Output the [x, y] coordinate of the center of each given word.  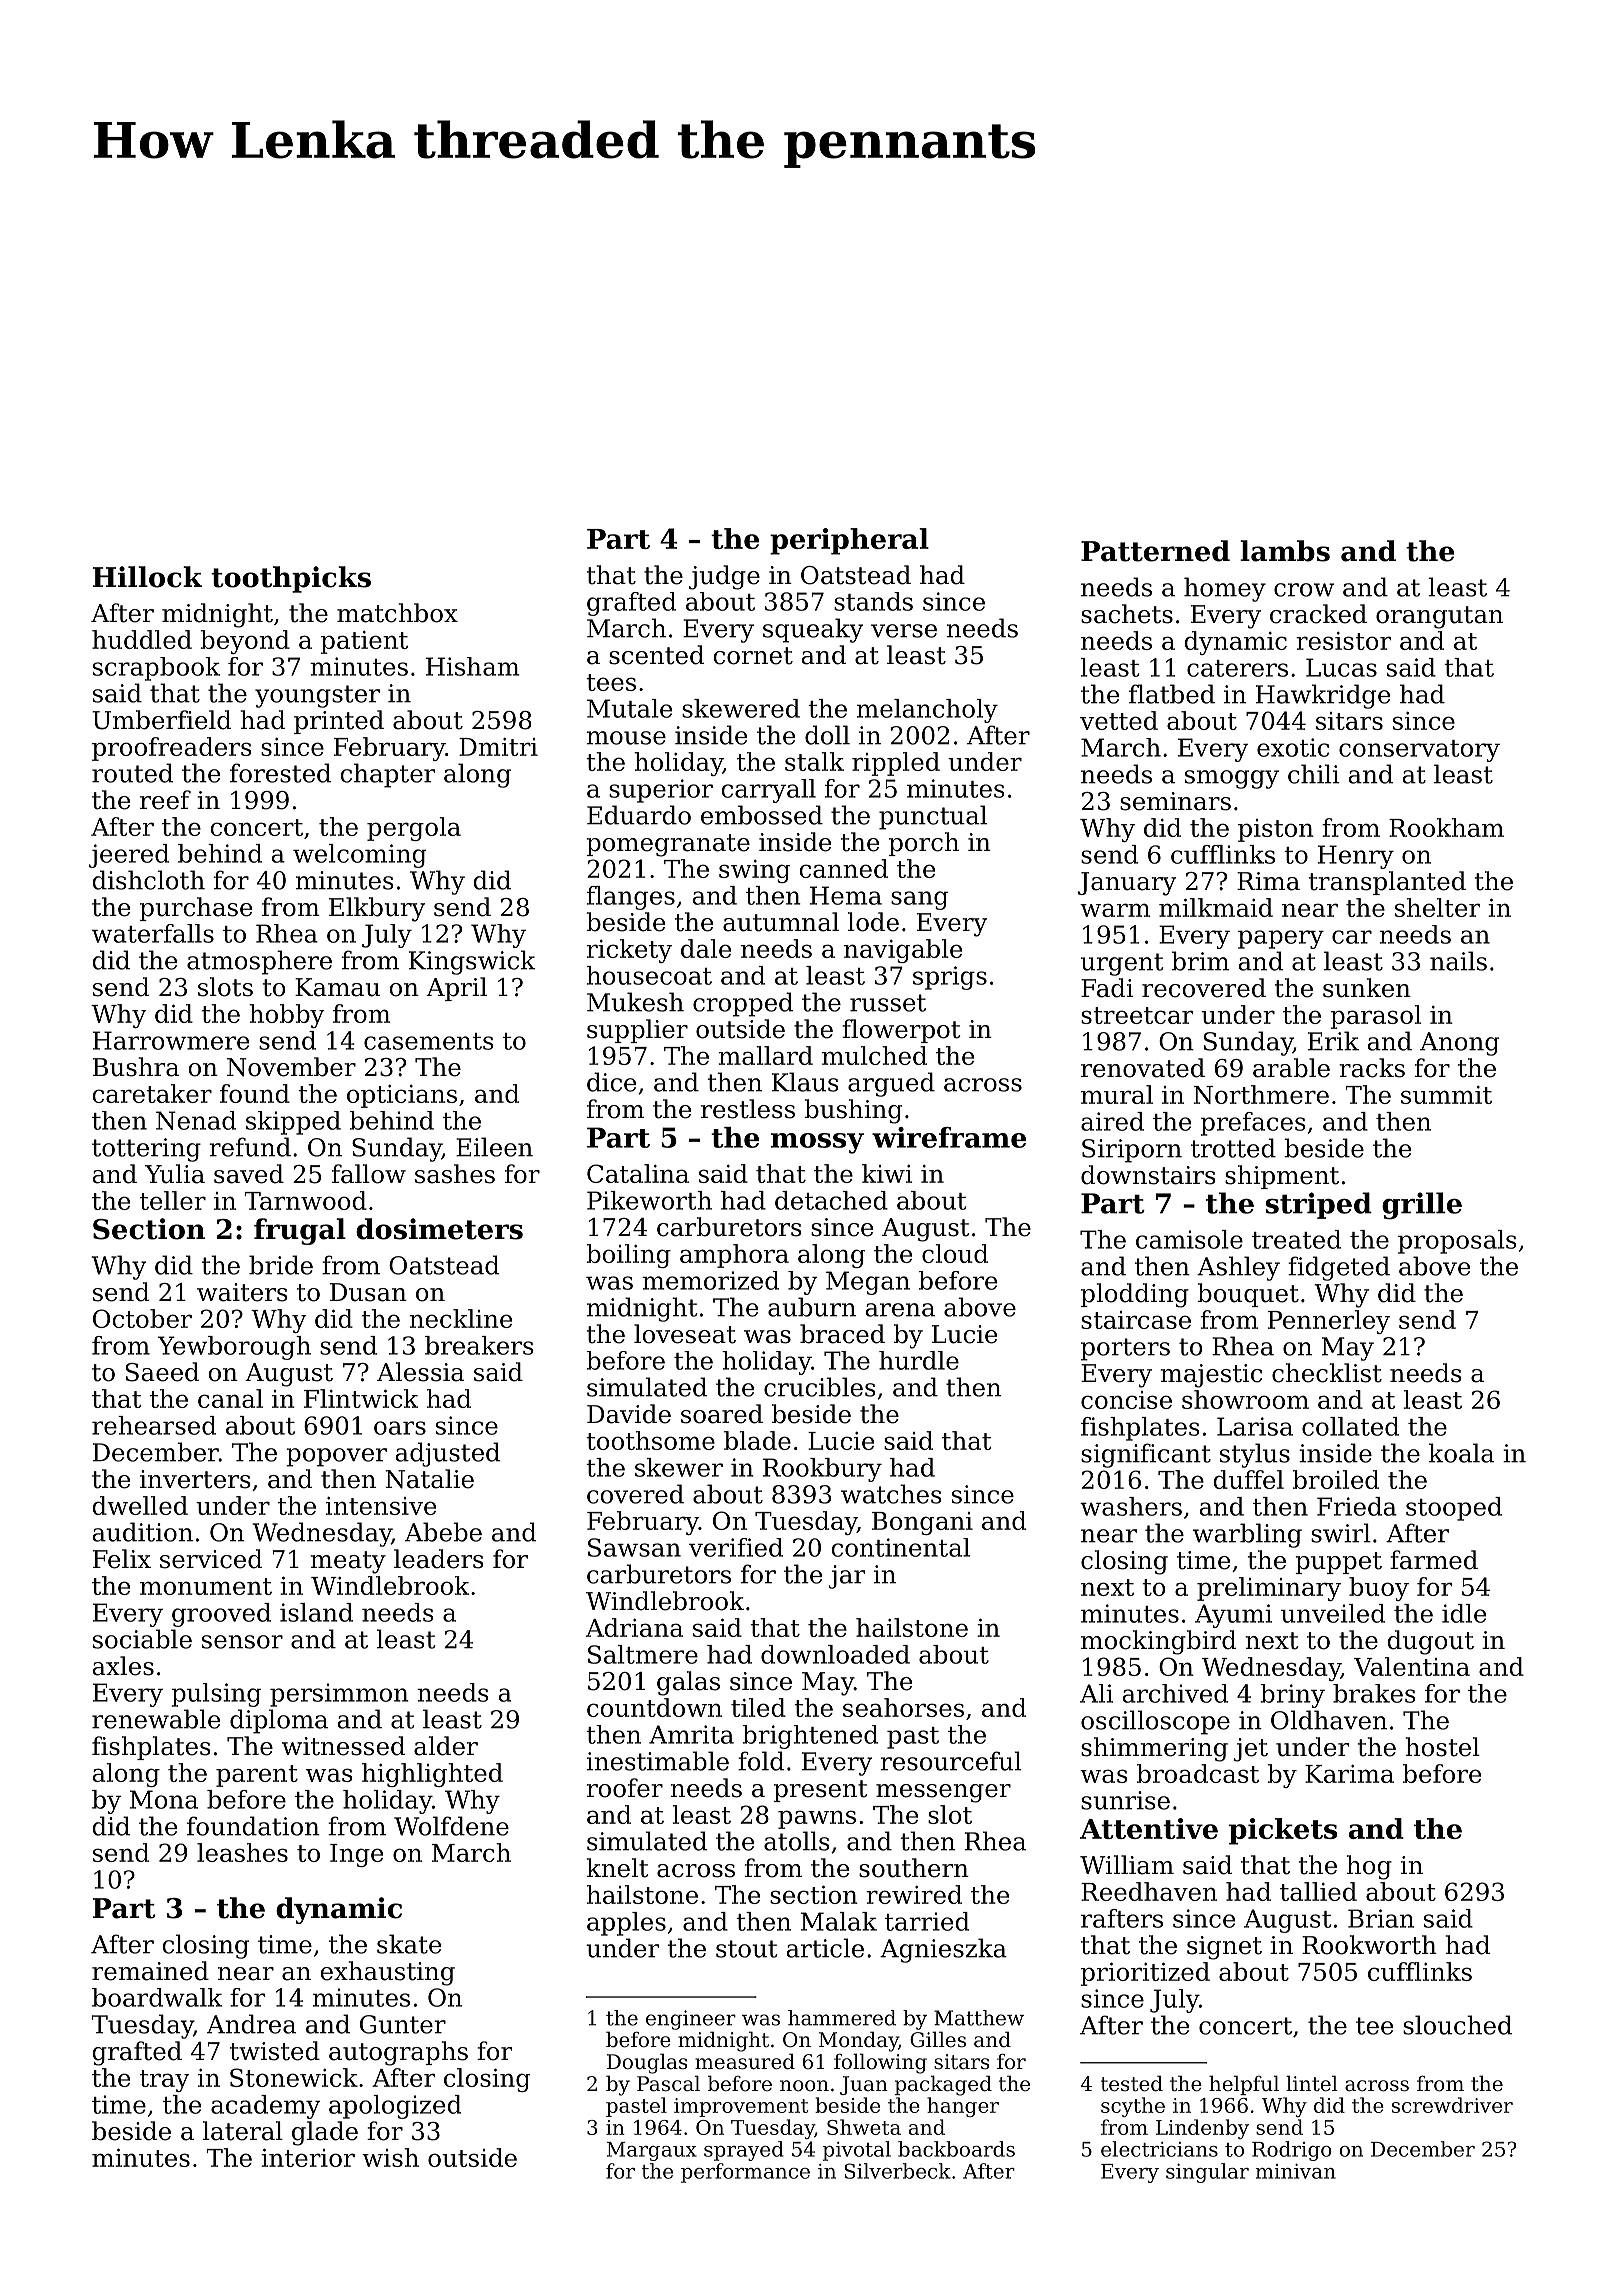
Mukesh [635, 1002]
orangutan [1439, 617]
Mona [164, 1799]
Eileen [494, 1147]
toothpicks [291, 579]
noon [804, 2086]
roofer [625, 1788]
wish [390, 2157]
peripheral [849, 541]
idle [1464, 1613]
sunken [1367, 988]
